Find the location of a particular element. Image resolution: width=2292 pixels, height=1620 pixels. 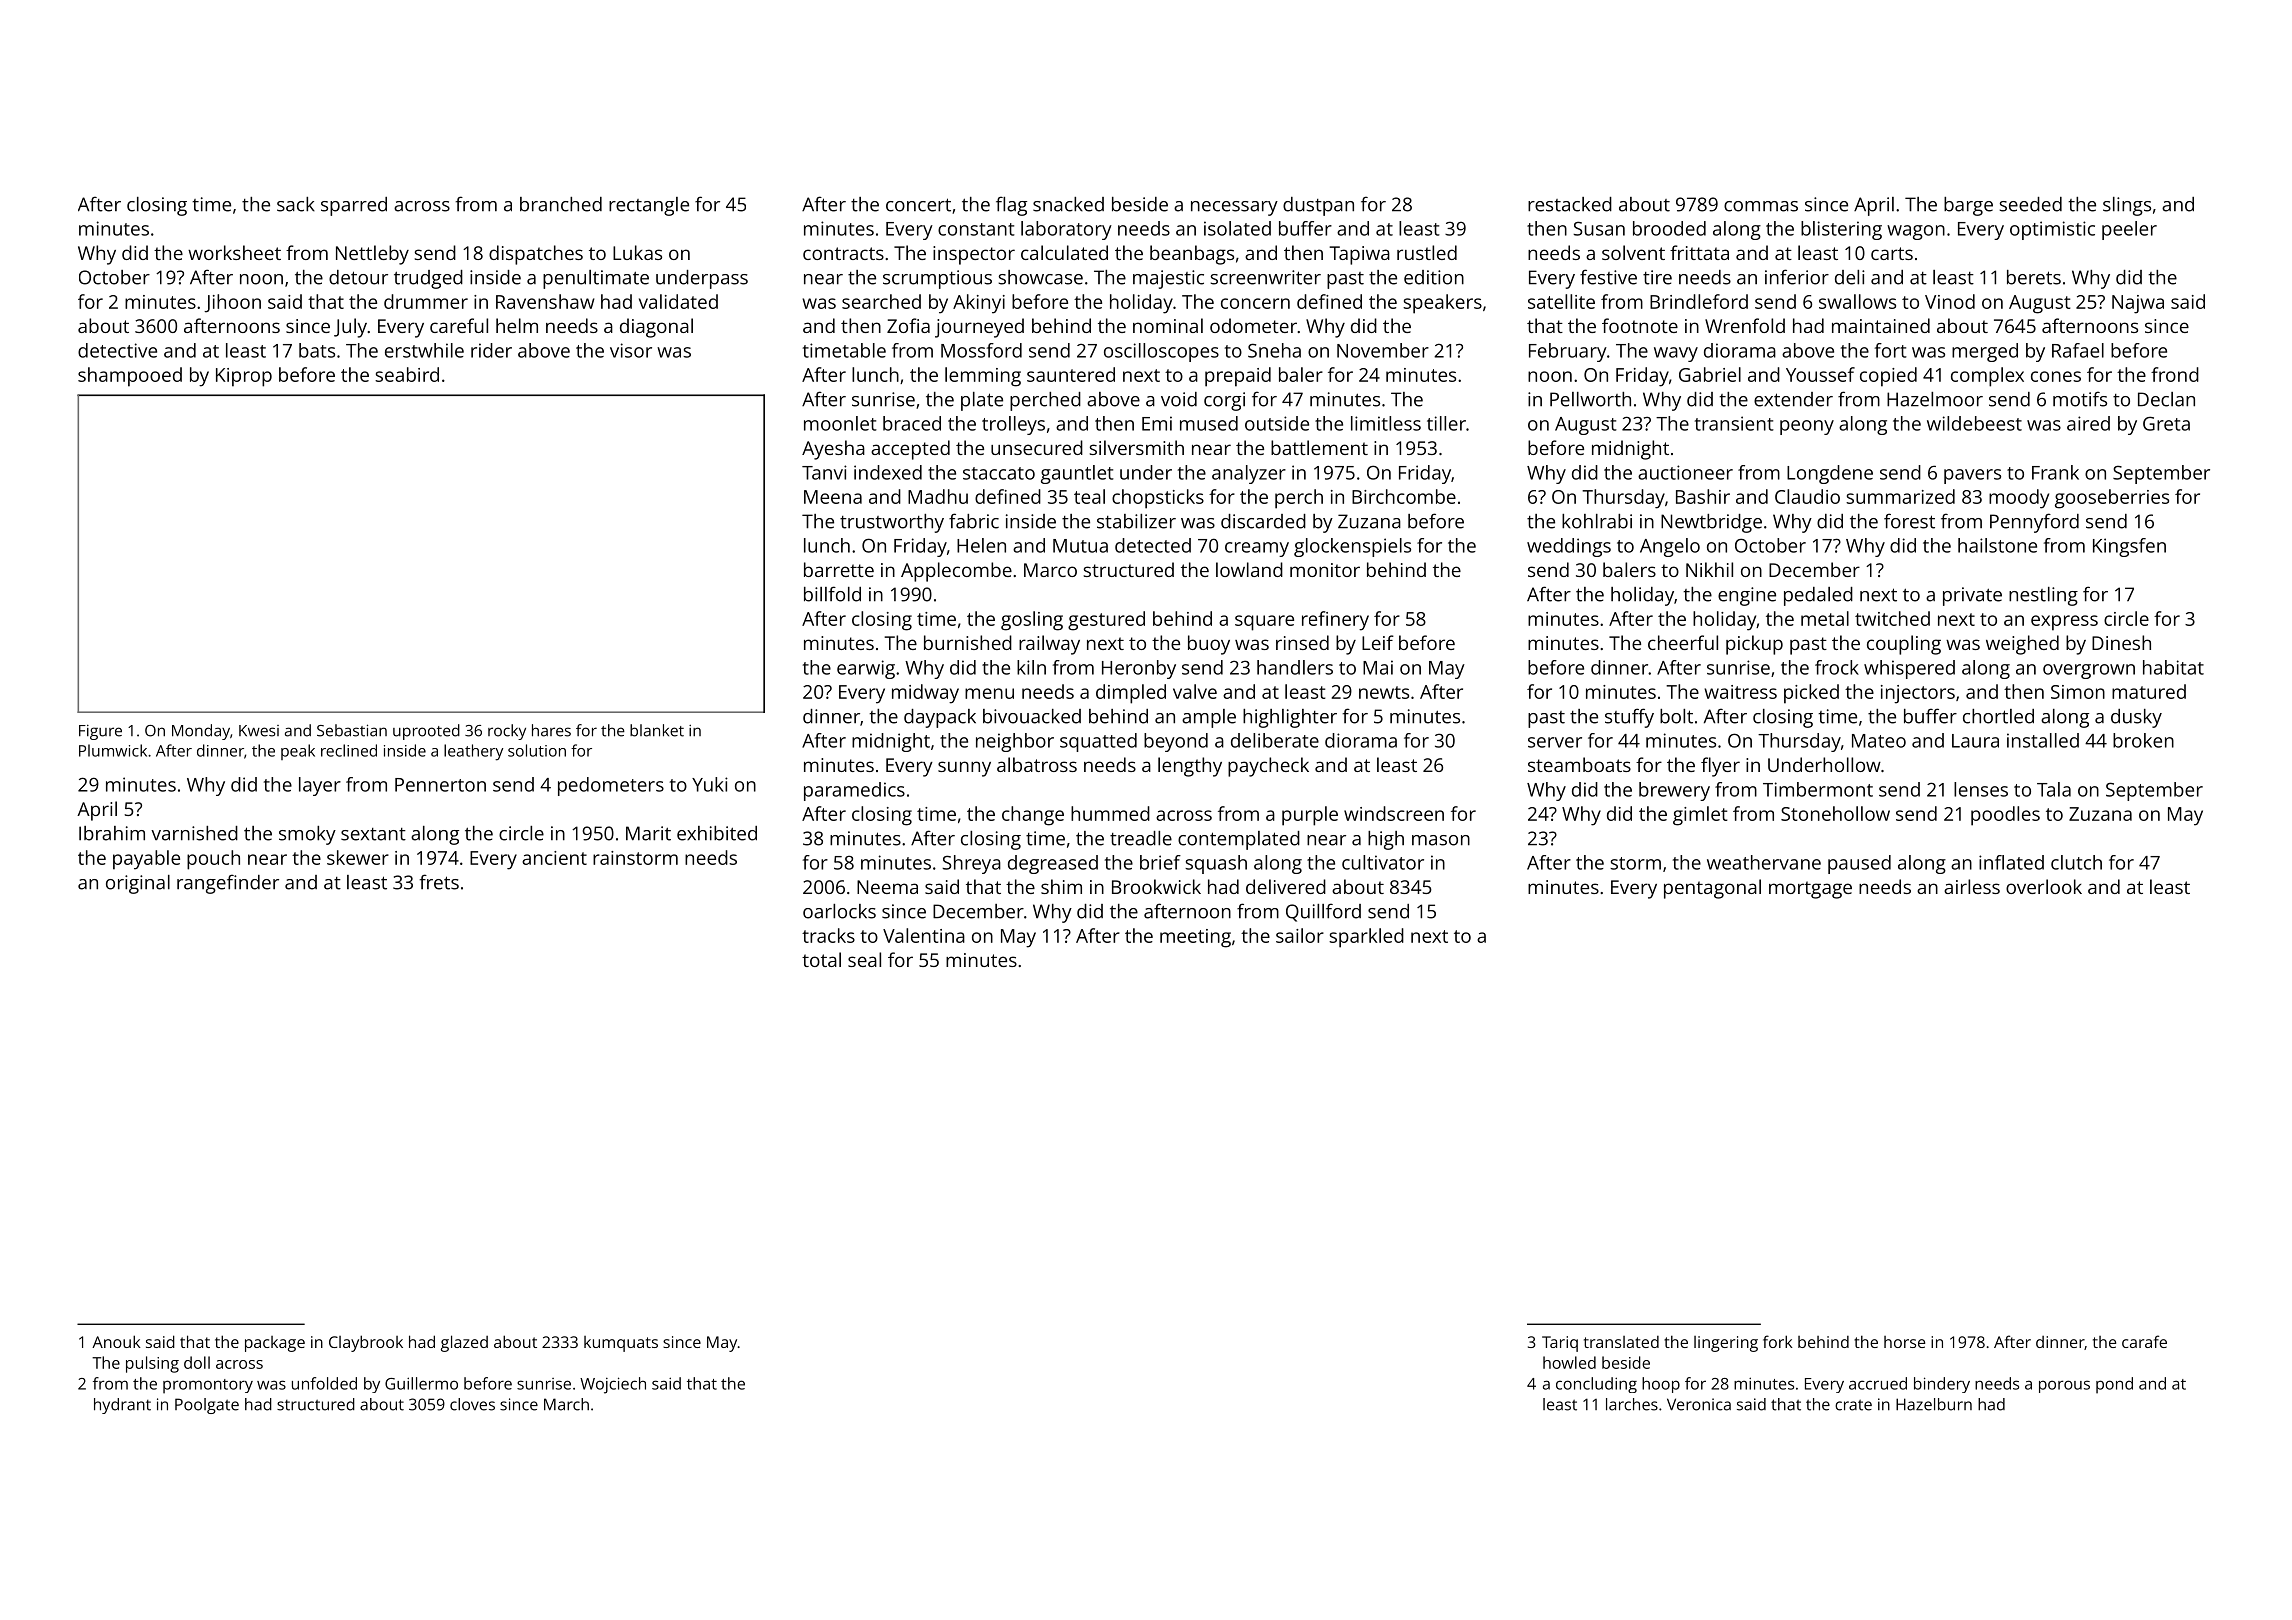

detective is located at coordinates (117, 350).
